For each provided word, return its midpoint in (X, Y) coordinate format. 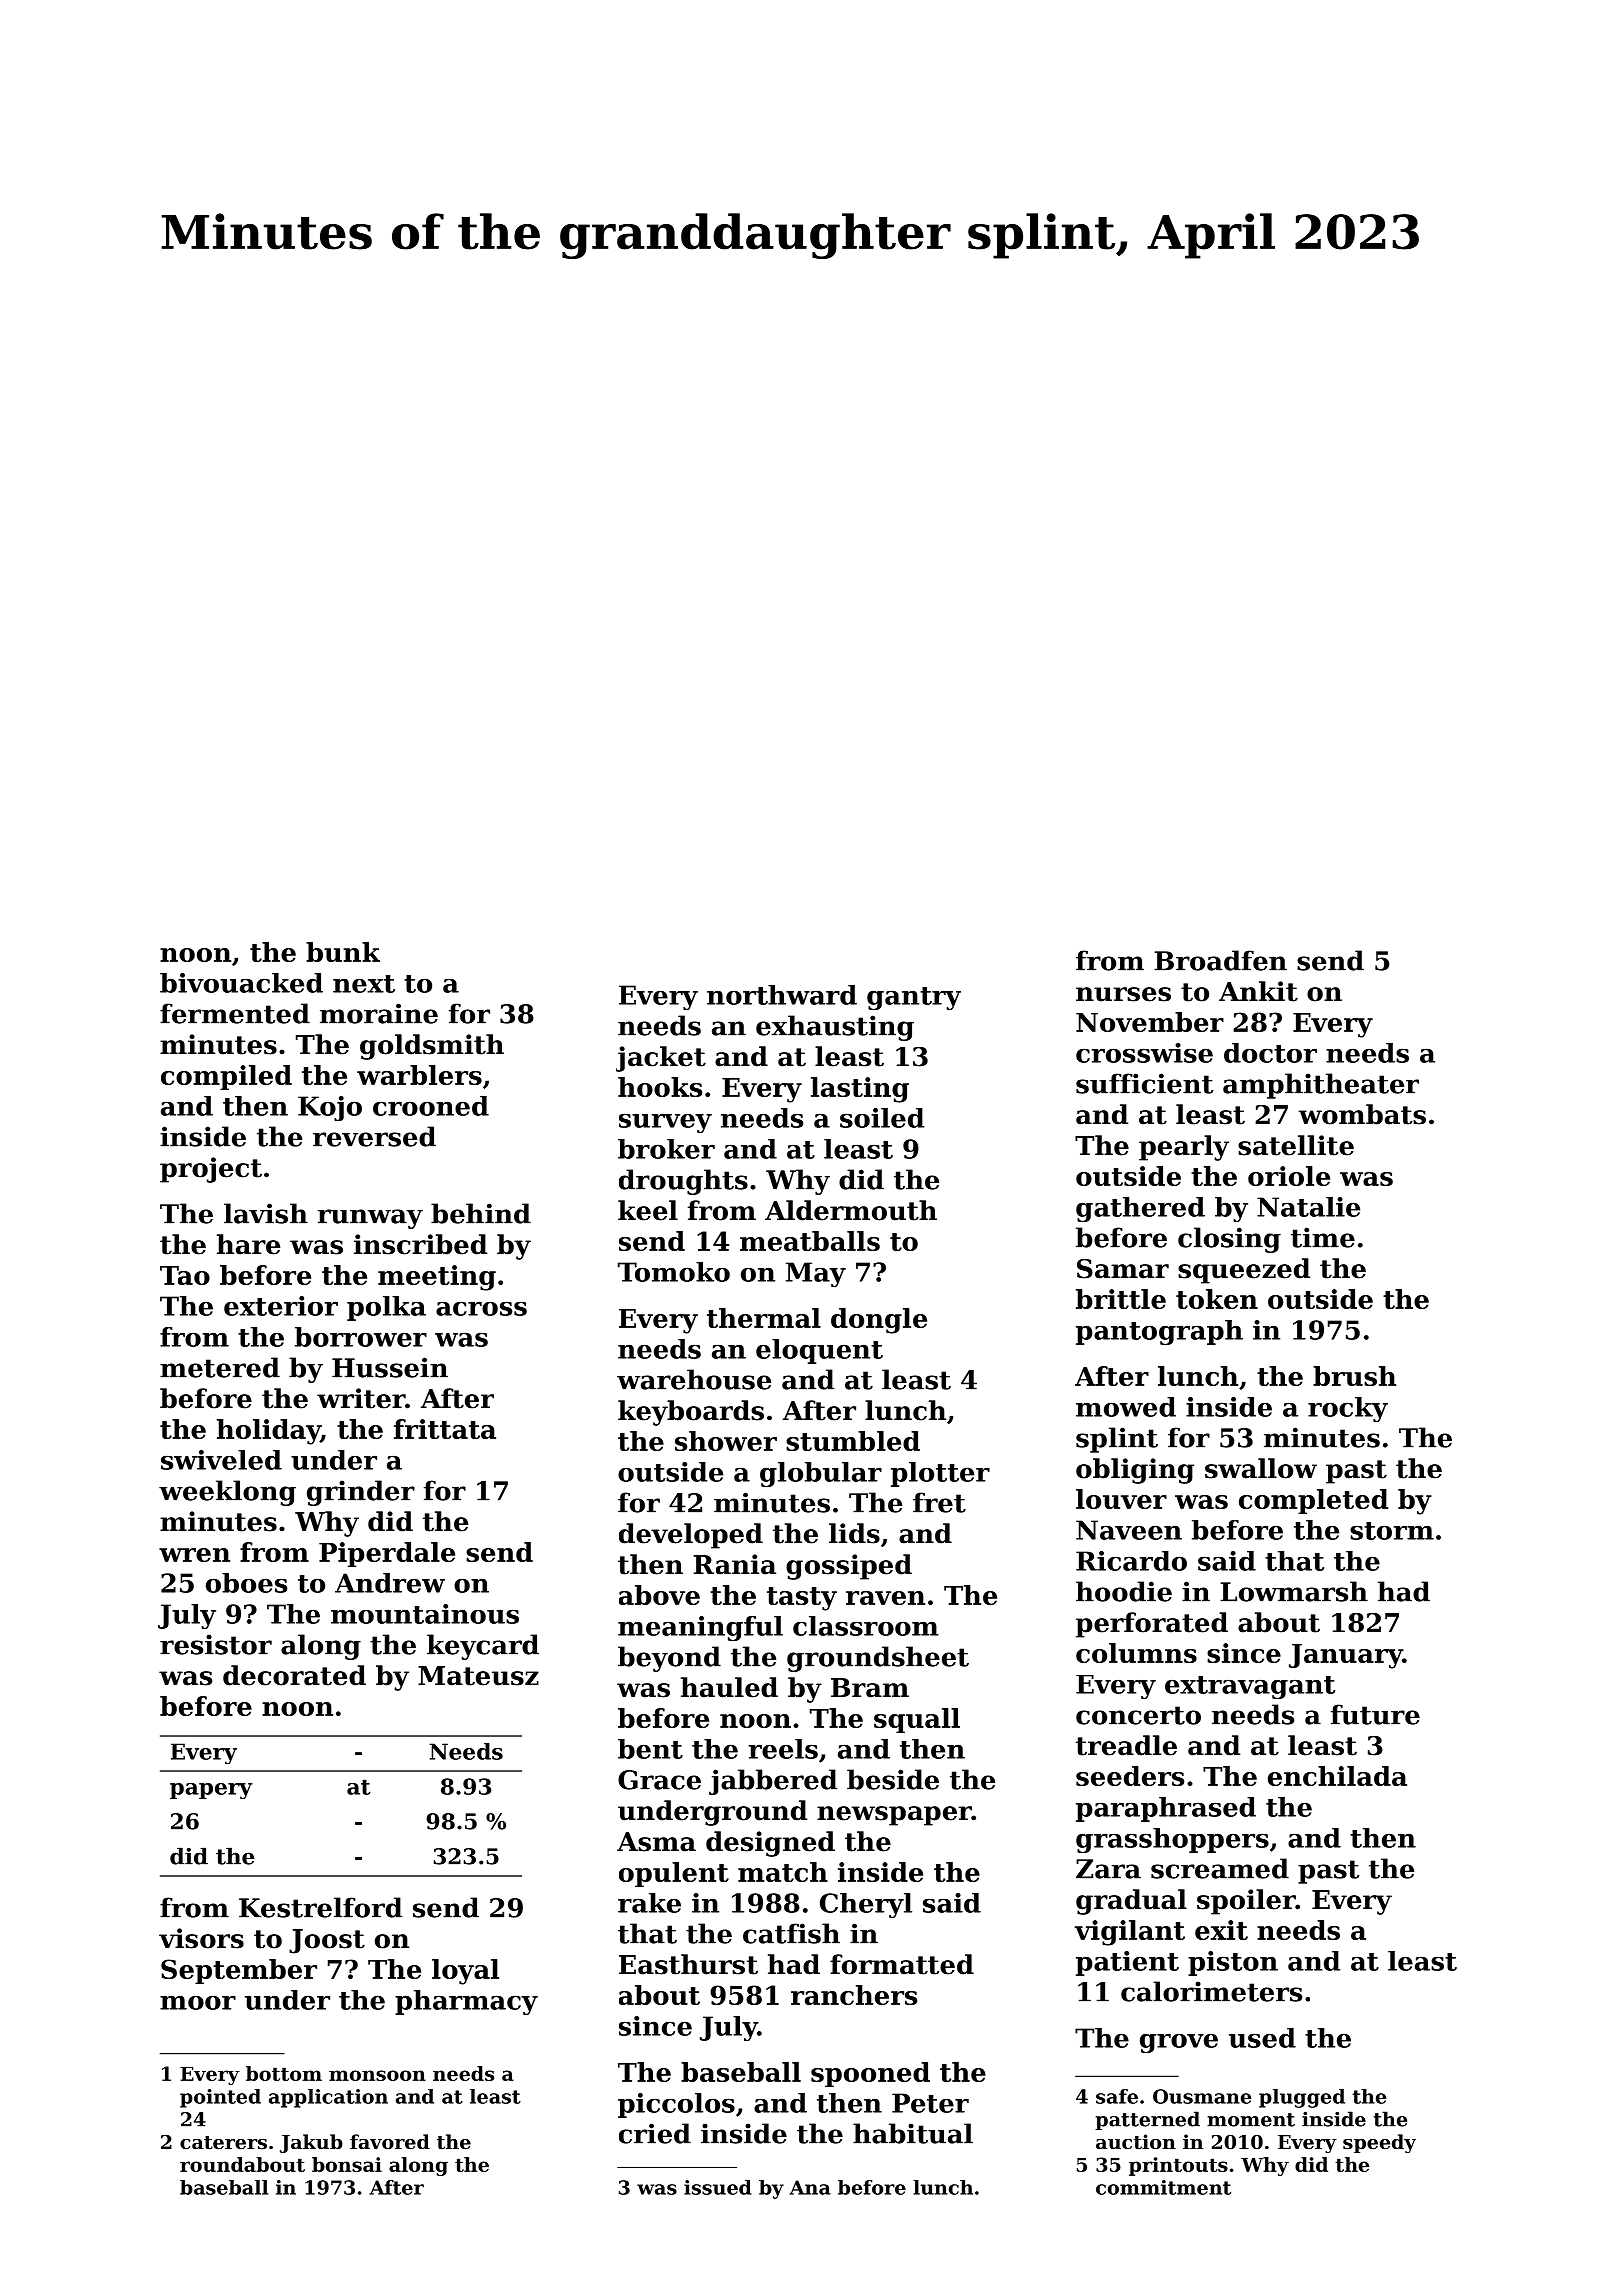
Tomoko (674, 1272)
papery (211, 1791)
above (659, 1595)
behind (481, 1213)
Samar (1123, 1269)
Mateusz (478, 1676)
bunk (343, 952)
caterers (223, 2142)
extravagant (1250, 1687)
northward (782, 995)
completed (1313, 1501)
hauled (729, 1687)
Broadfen (1220, 960)
